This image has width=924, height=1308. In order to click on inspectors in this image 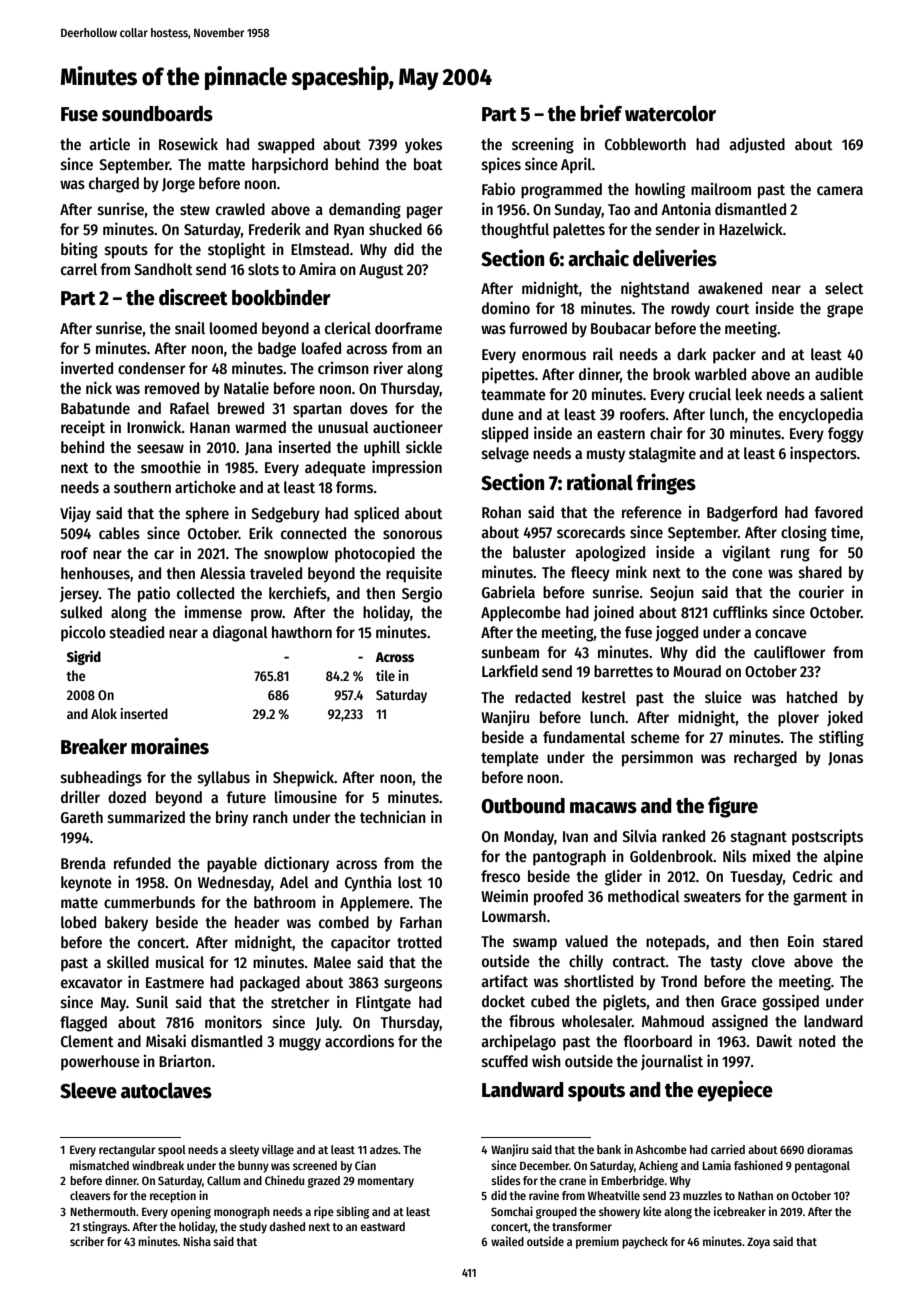, I will do `click(823, 454)`.
